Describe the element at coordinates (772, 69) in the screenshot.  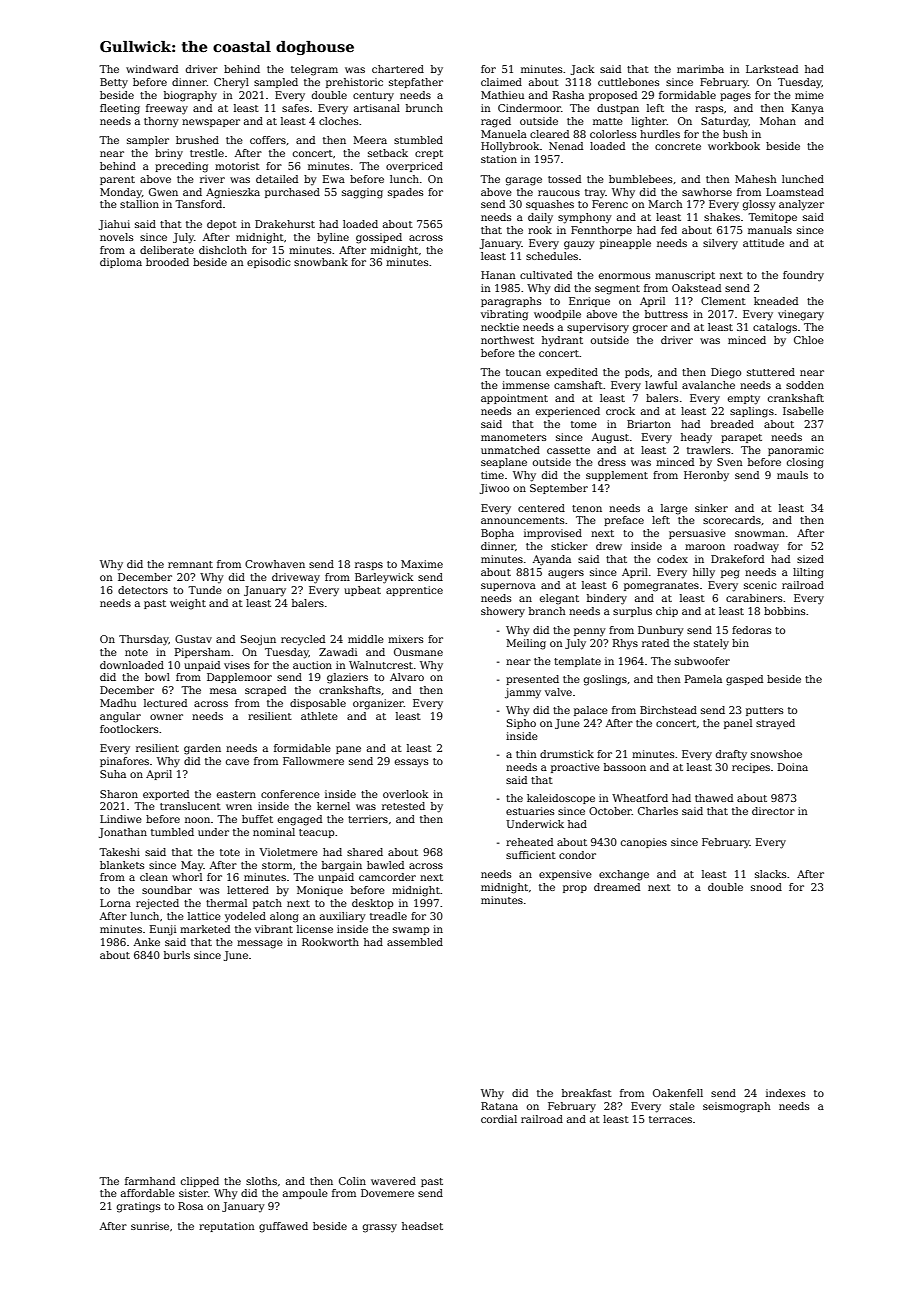
I see `Larkstead` at that location.
